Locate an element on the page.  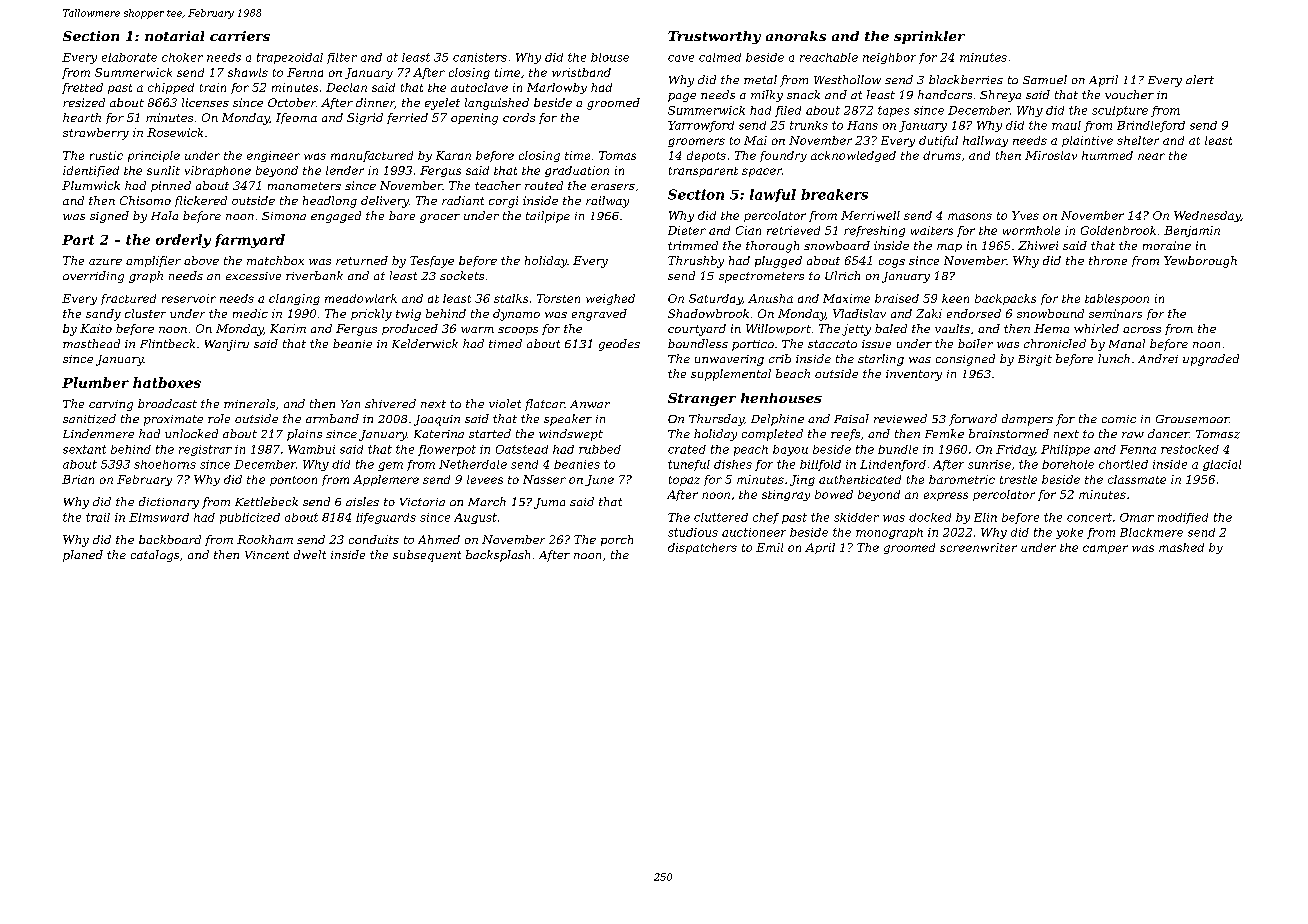
carriers is located at coordinates (240, 36).
